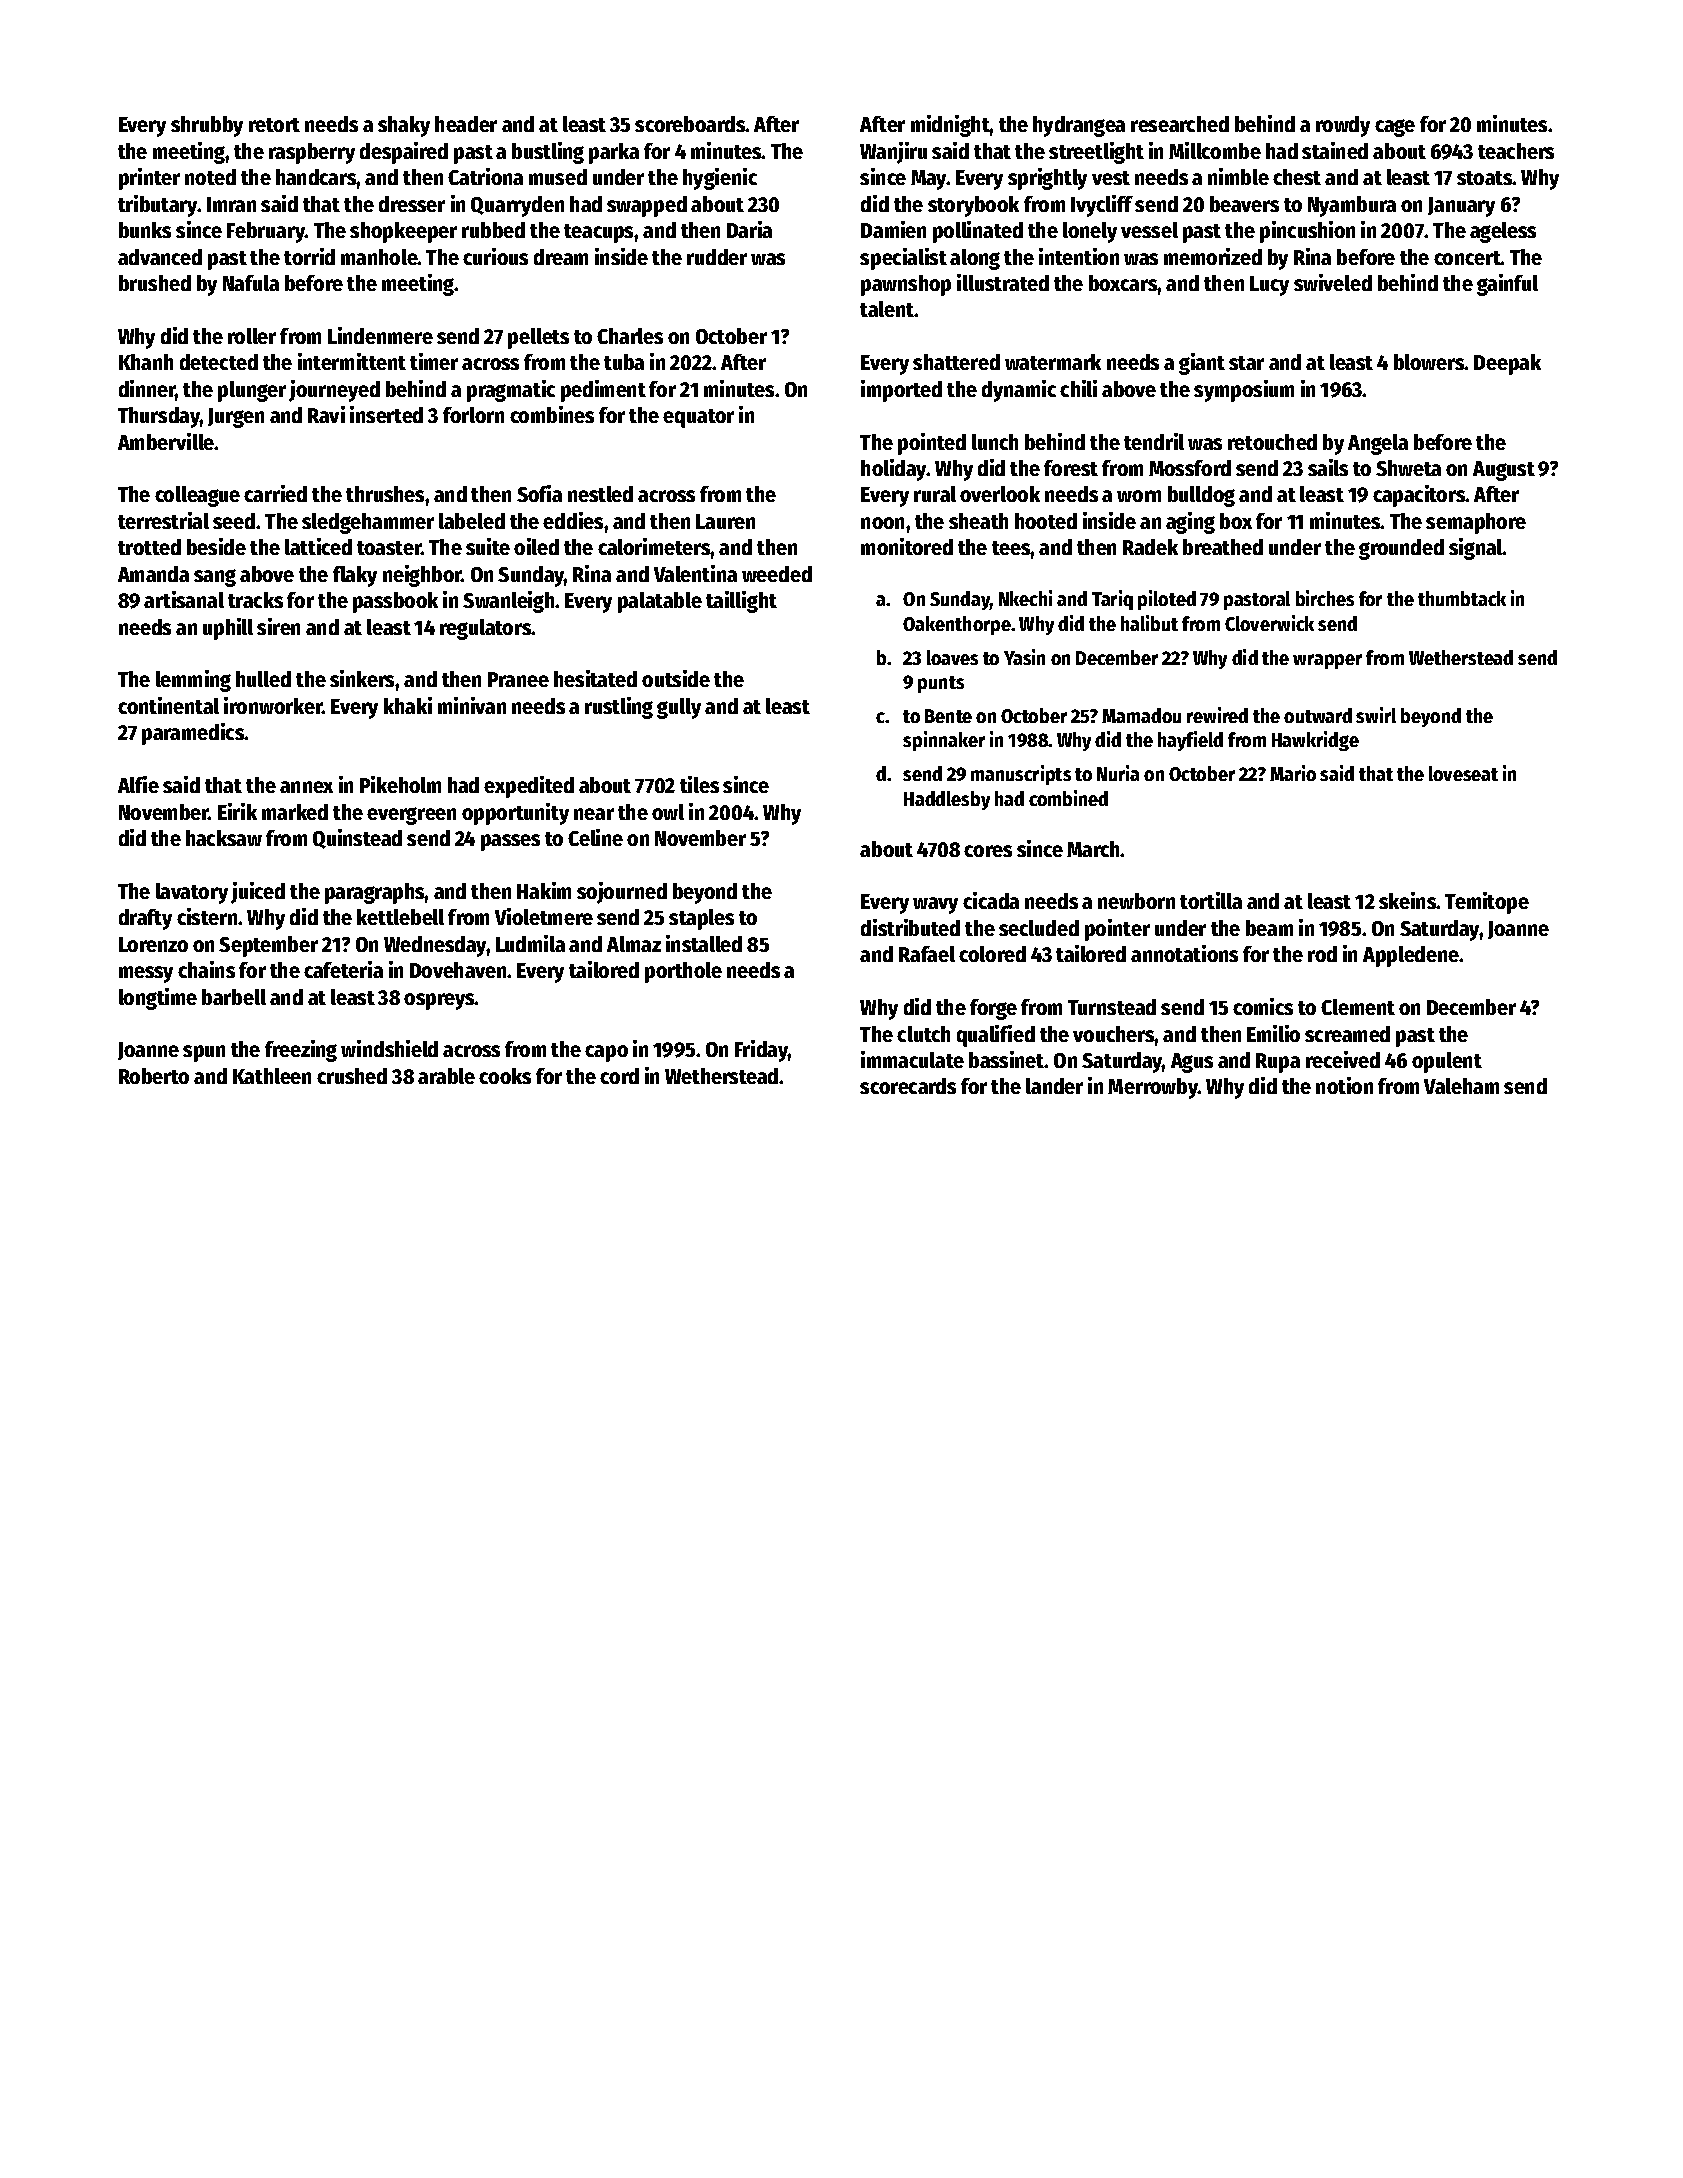  What do you see at coordinates (312, 153) in the screenshot?
I see `raspberry` at bounding box center [312, 153].
